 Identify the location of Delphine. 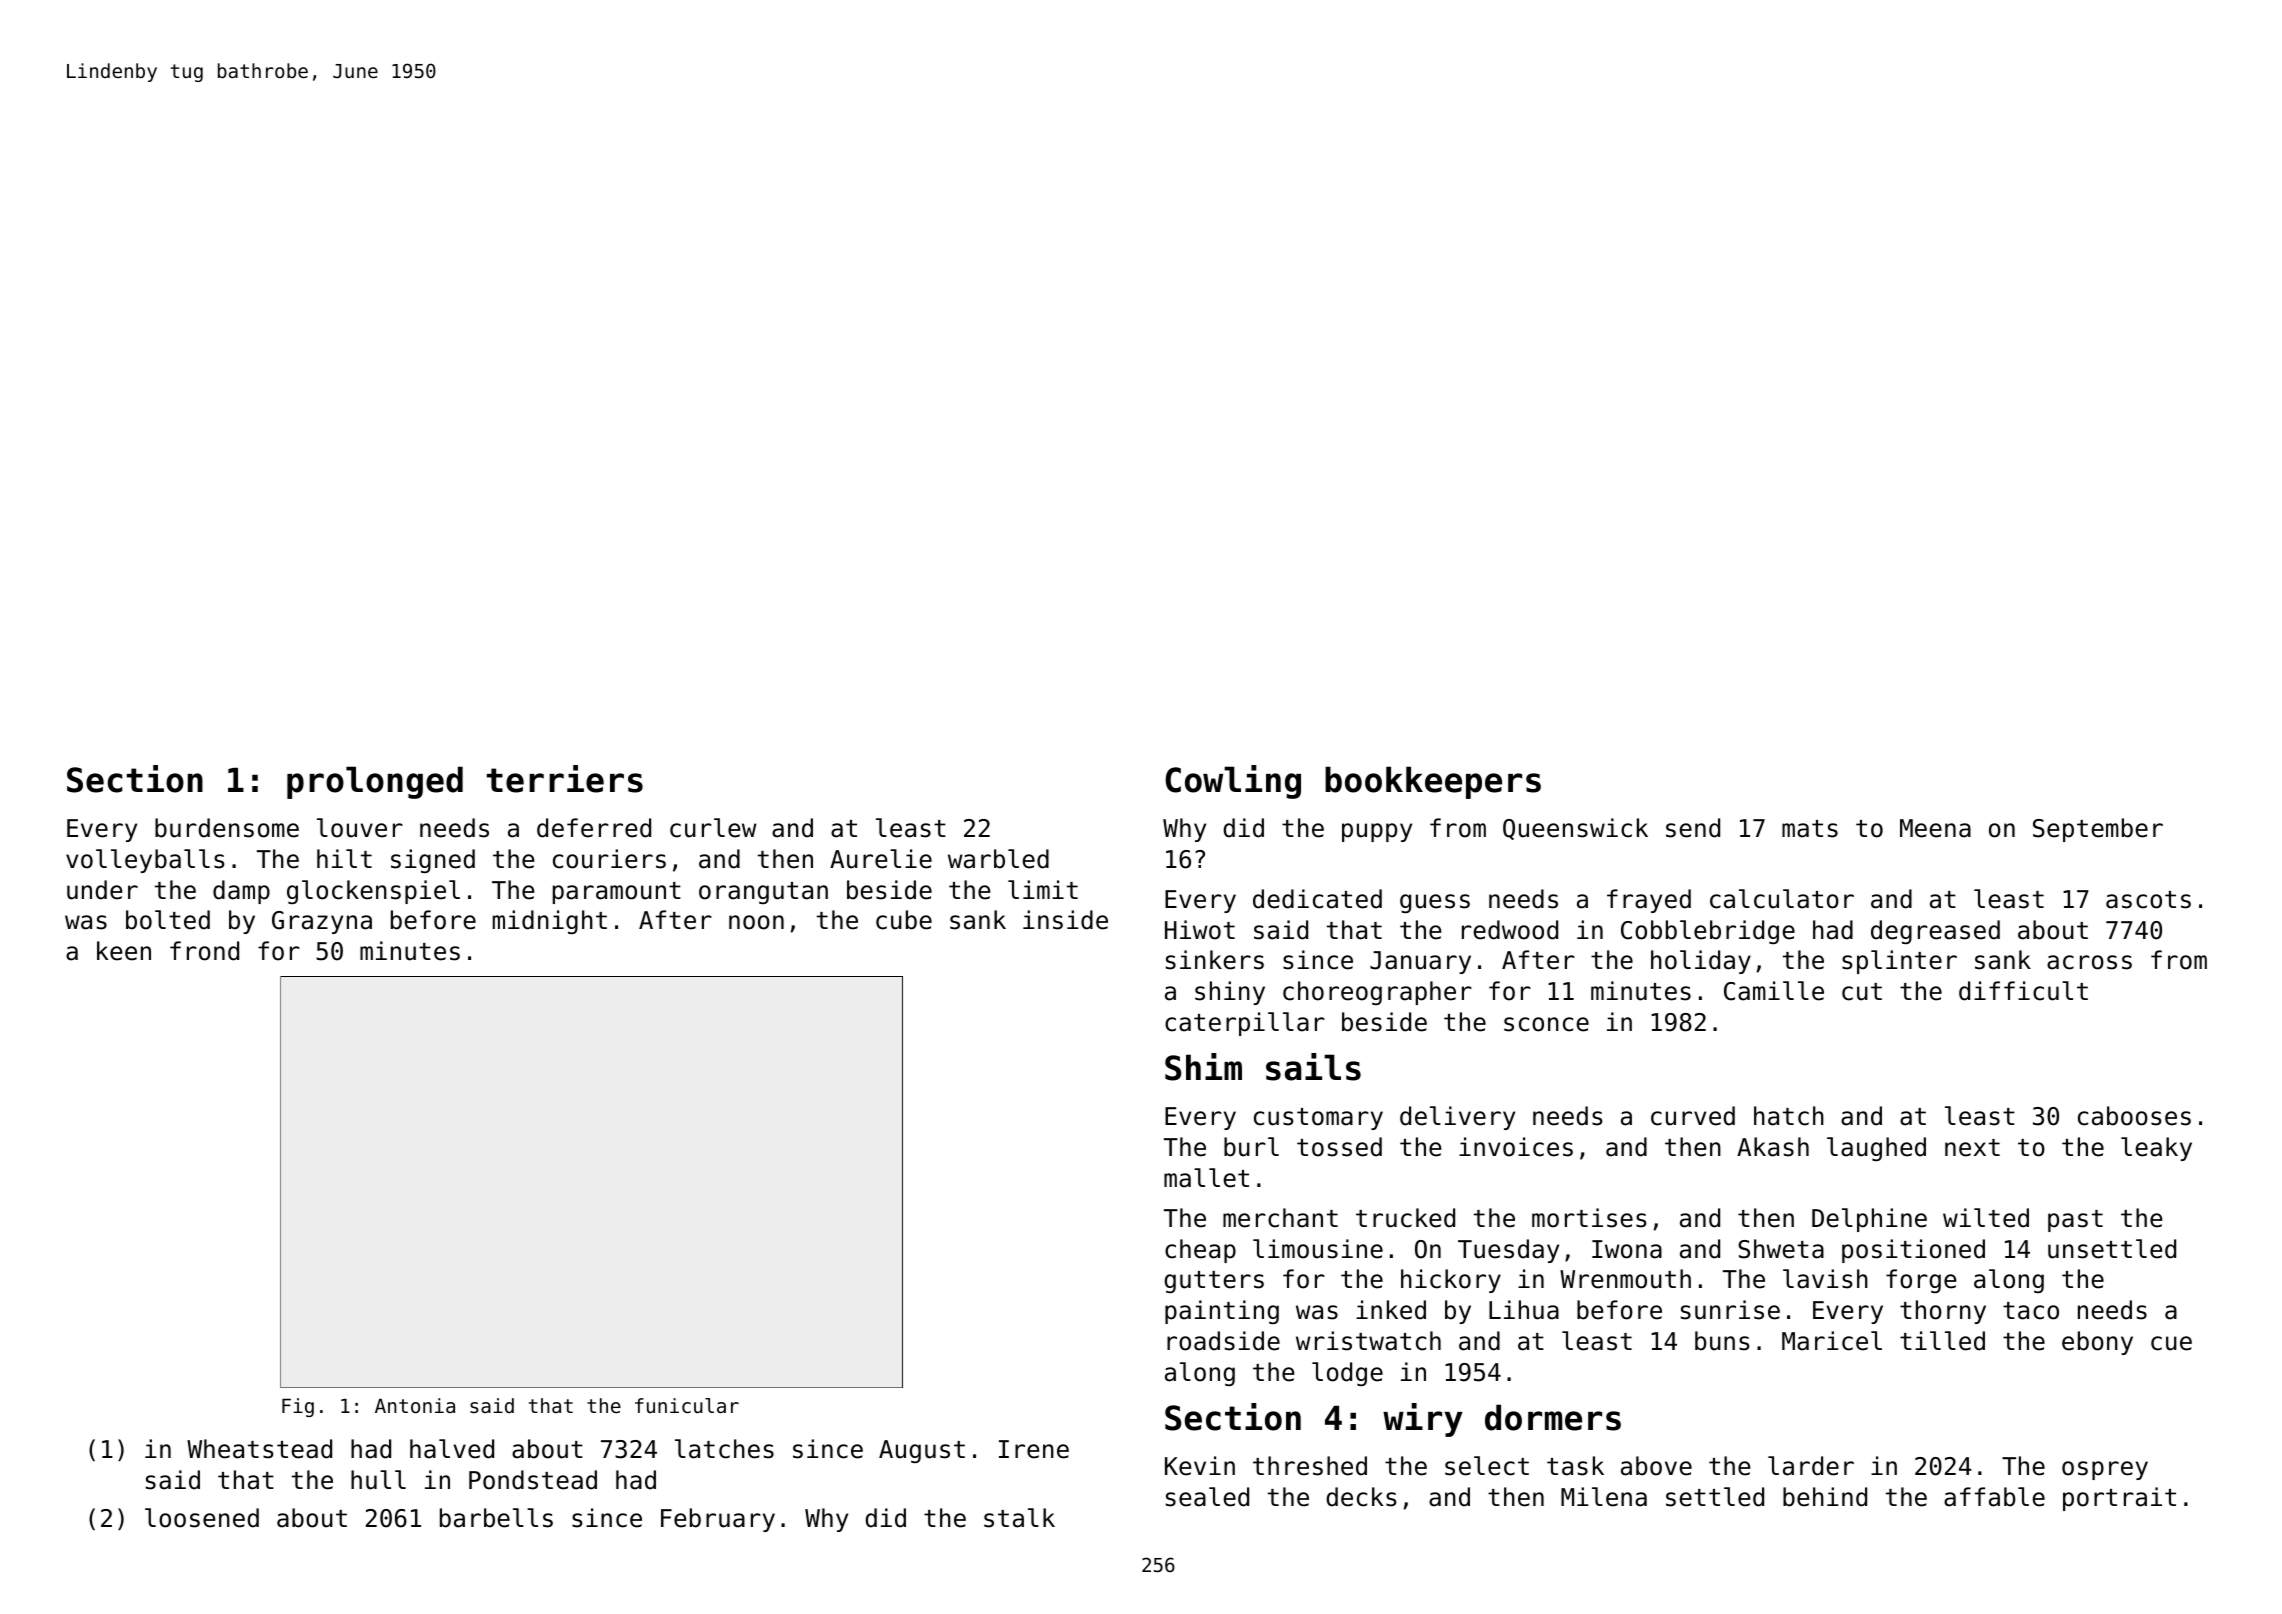
(1869, 1220).
